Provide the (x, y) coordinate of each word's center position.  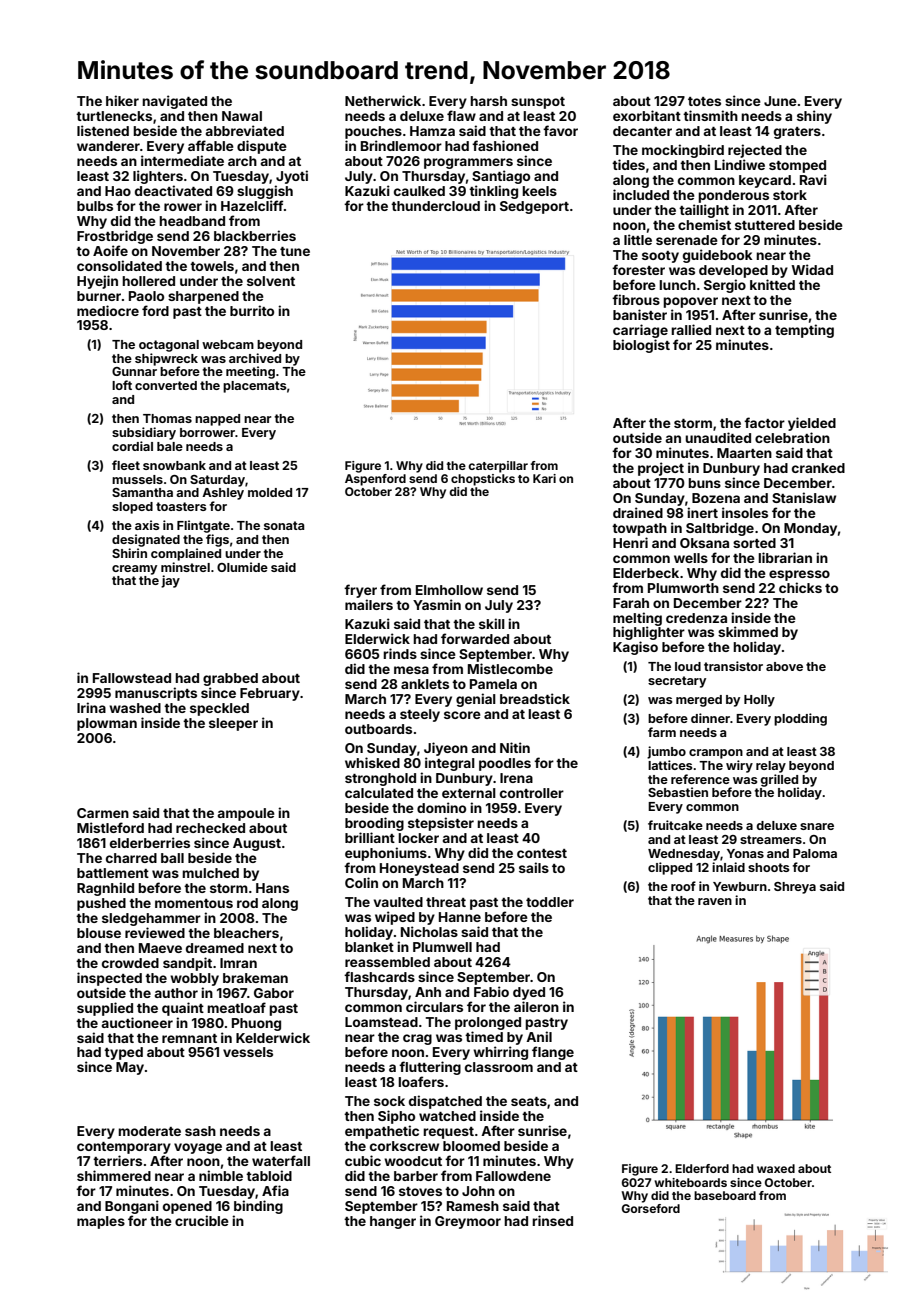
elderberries (150, 842)
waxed (776, 1168)
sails (534, 867)
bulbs (95, 206)
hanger (393, 1222)
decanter (642, 131)
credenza (696, 618)
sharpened (203, 297)
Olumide (242, 567)
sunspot (538, 103)
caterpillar (498, 467)
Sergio (725, 286)
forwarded (475, 638)
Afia (275, 1190)
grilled (779, 780)
